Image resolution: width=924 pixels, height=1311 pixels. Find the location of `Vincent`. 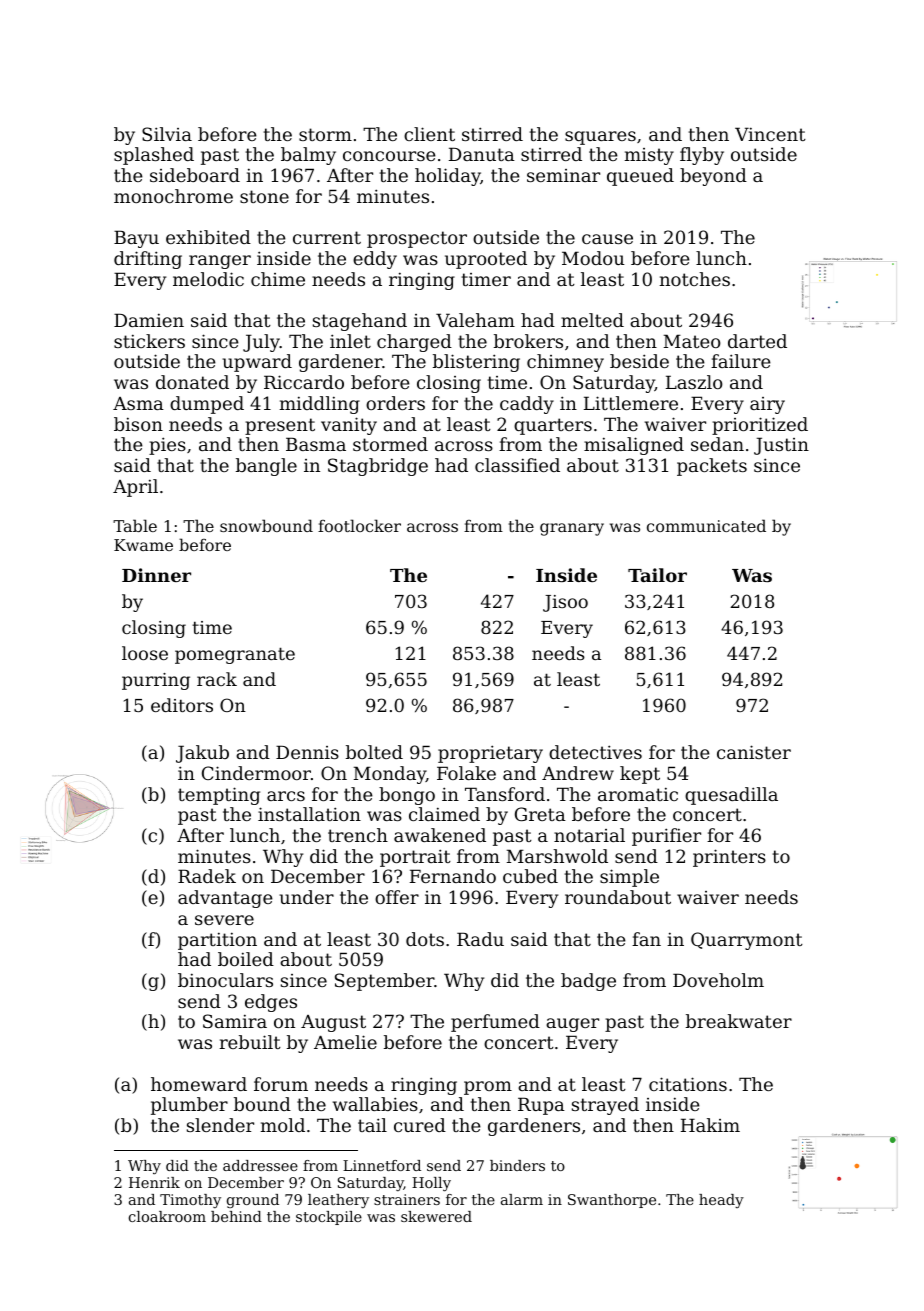

Vincent is located at coordinates (770, 134).
